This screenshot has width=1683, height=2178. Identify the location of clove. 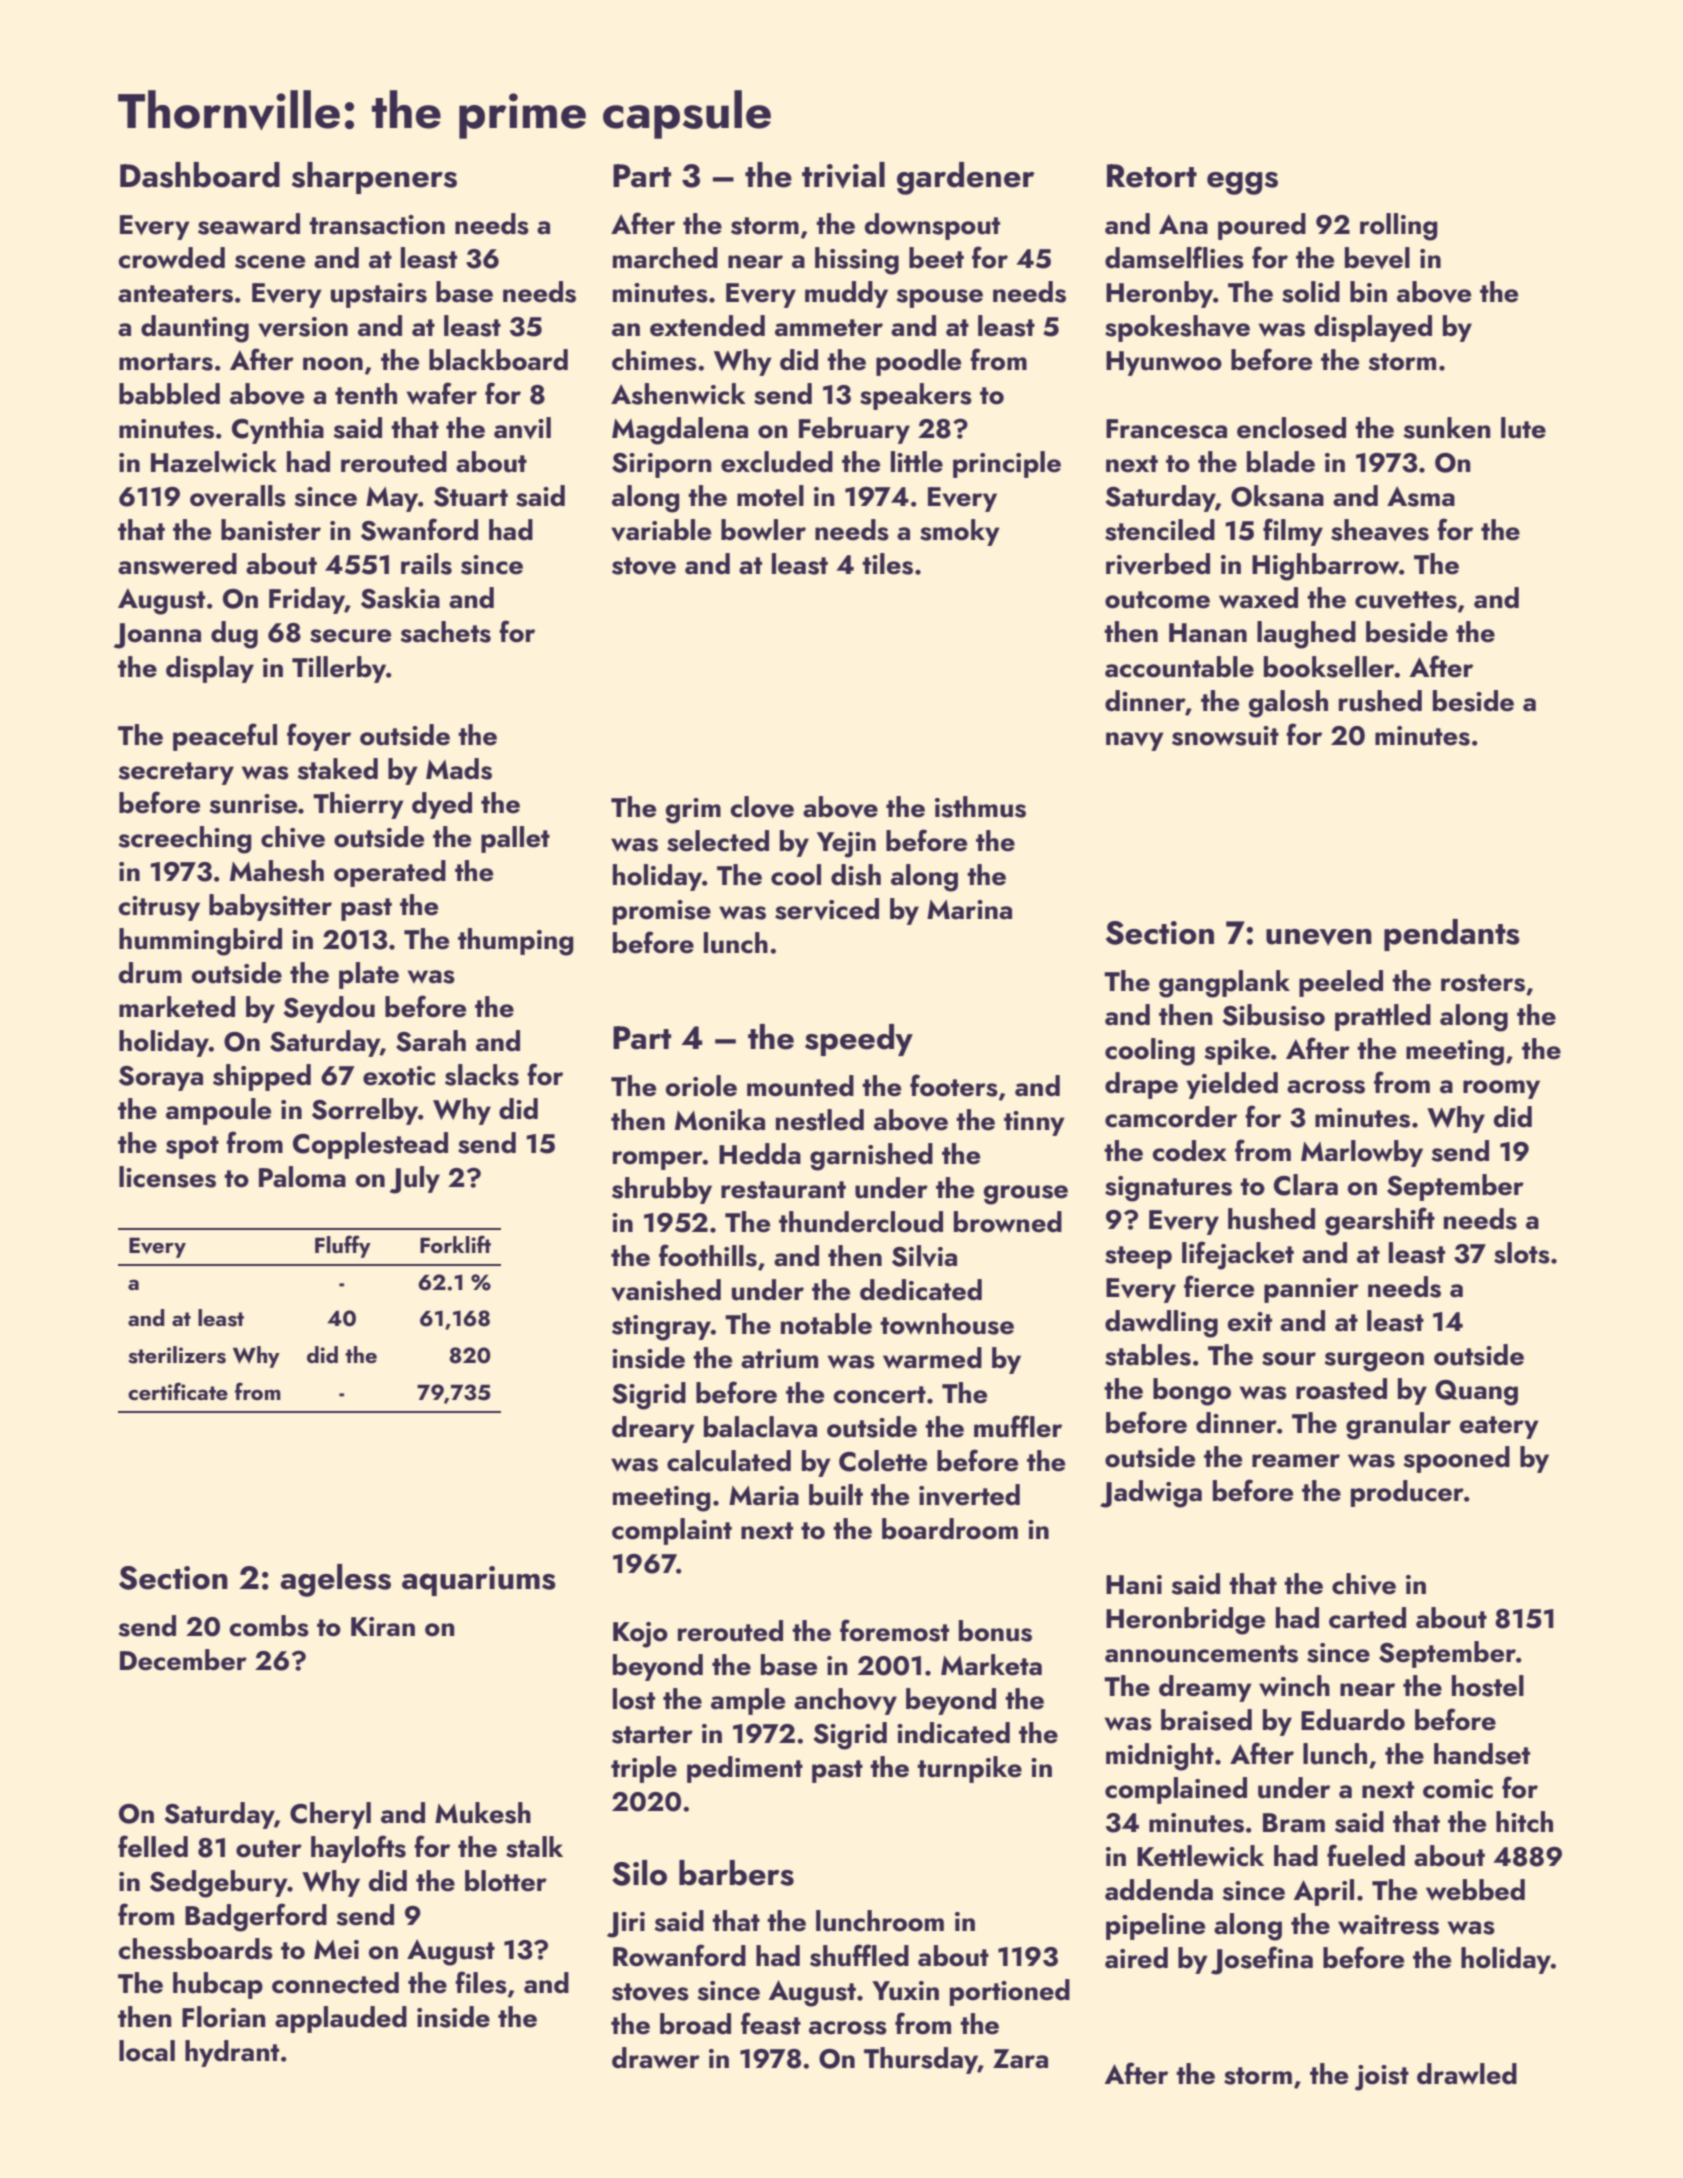
(762, 807).
